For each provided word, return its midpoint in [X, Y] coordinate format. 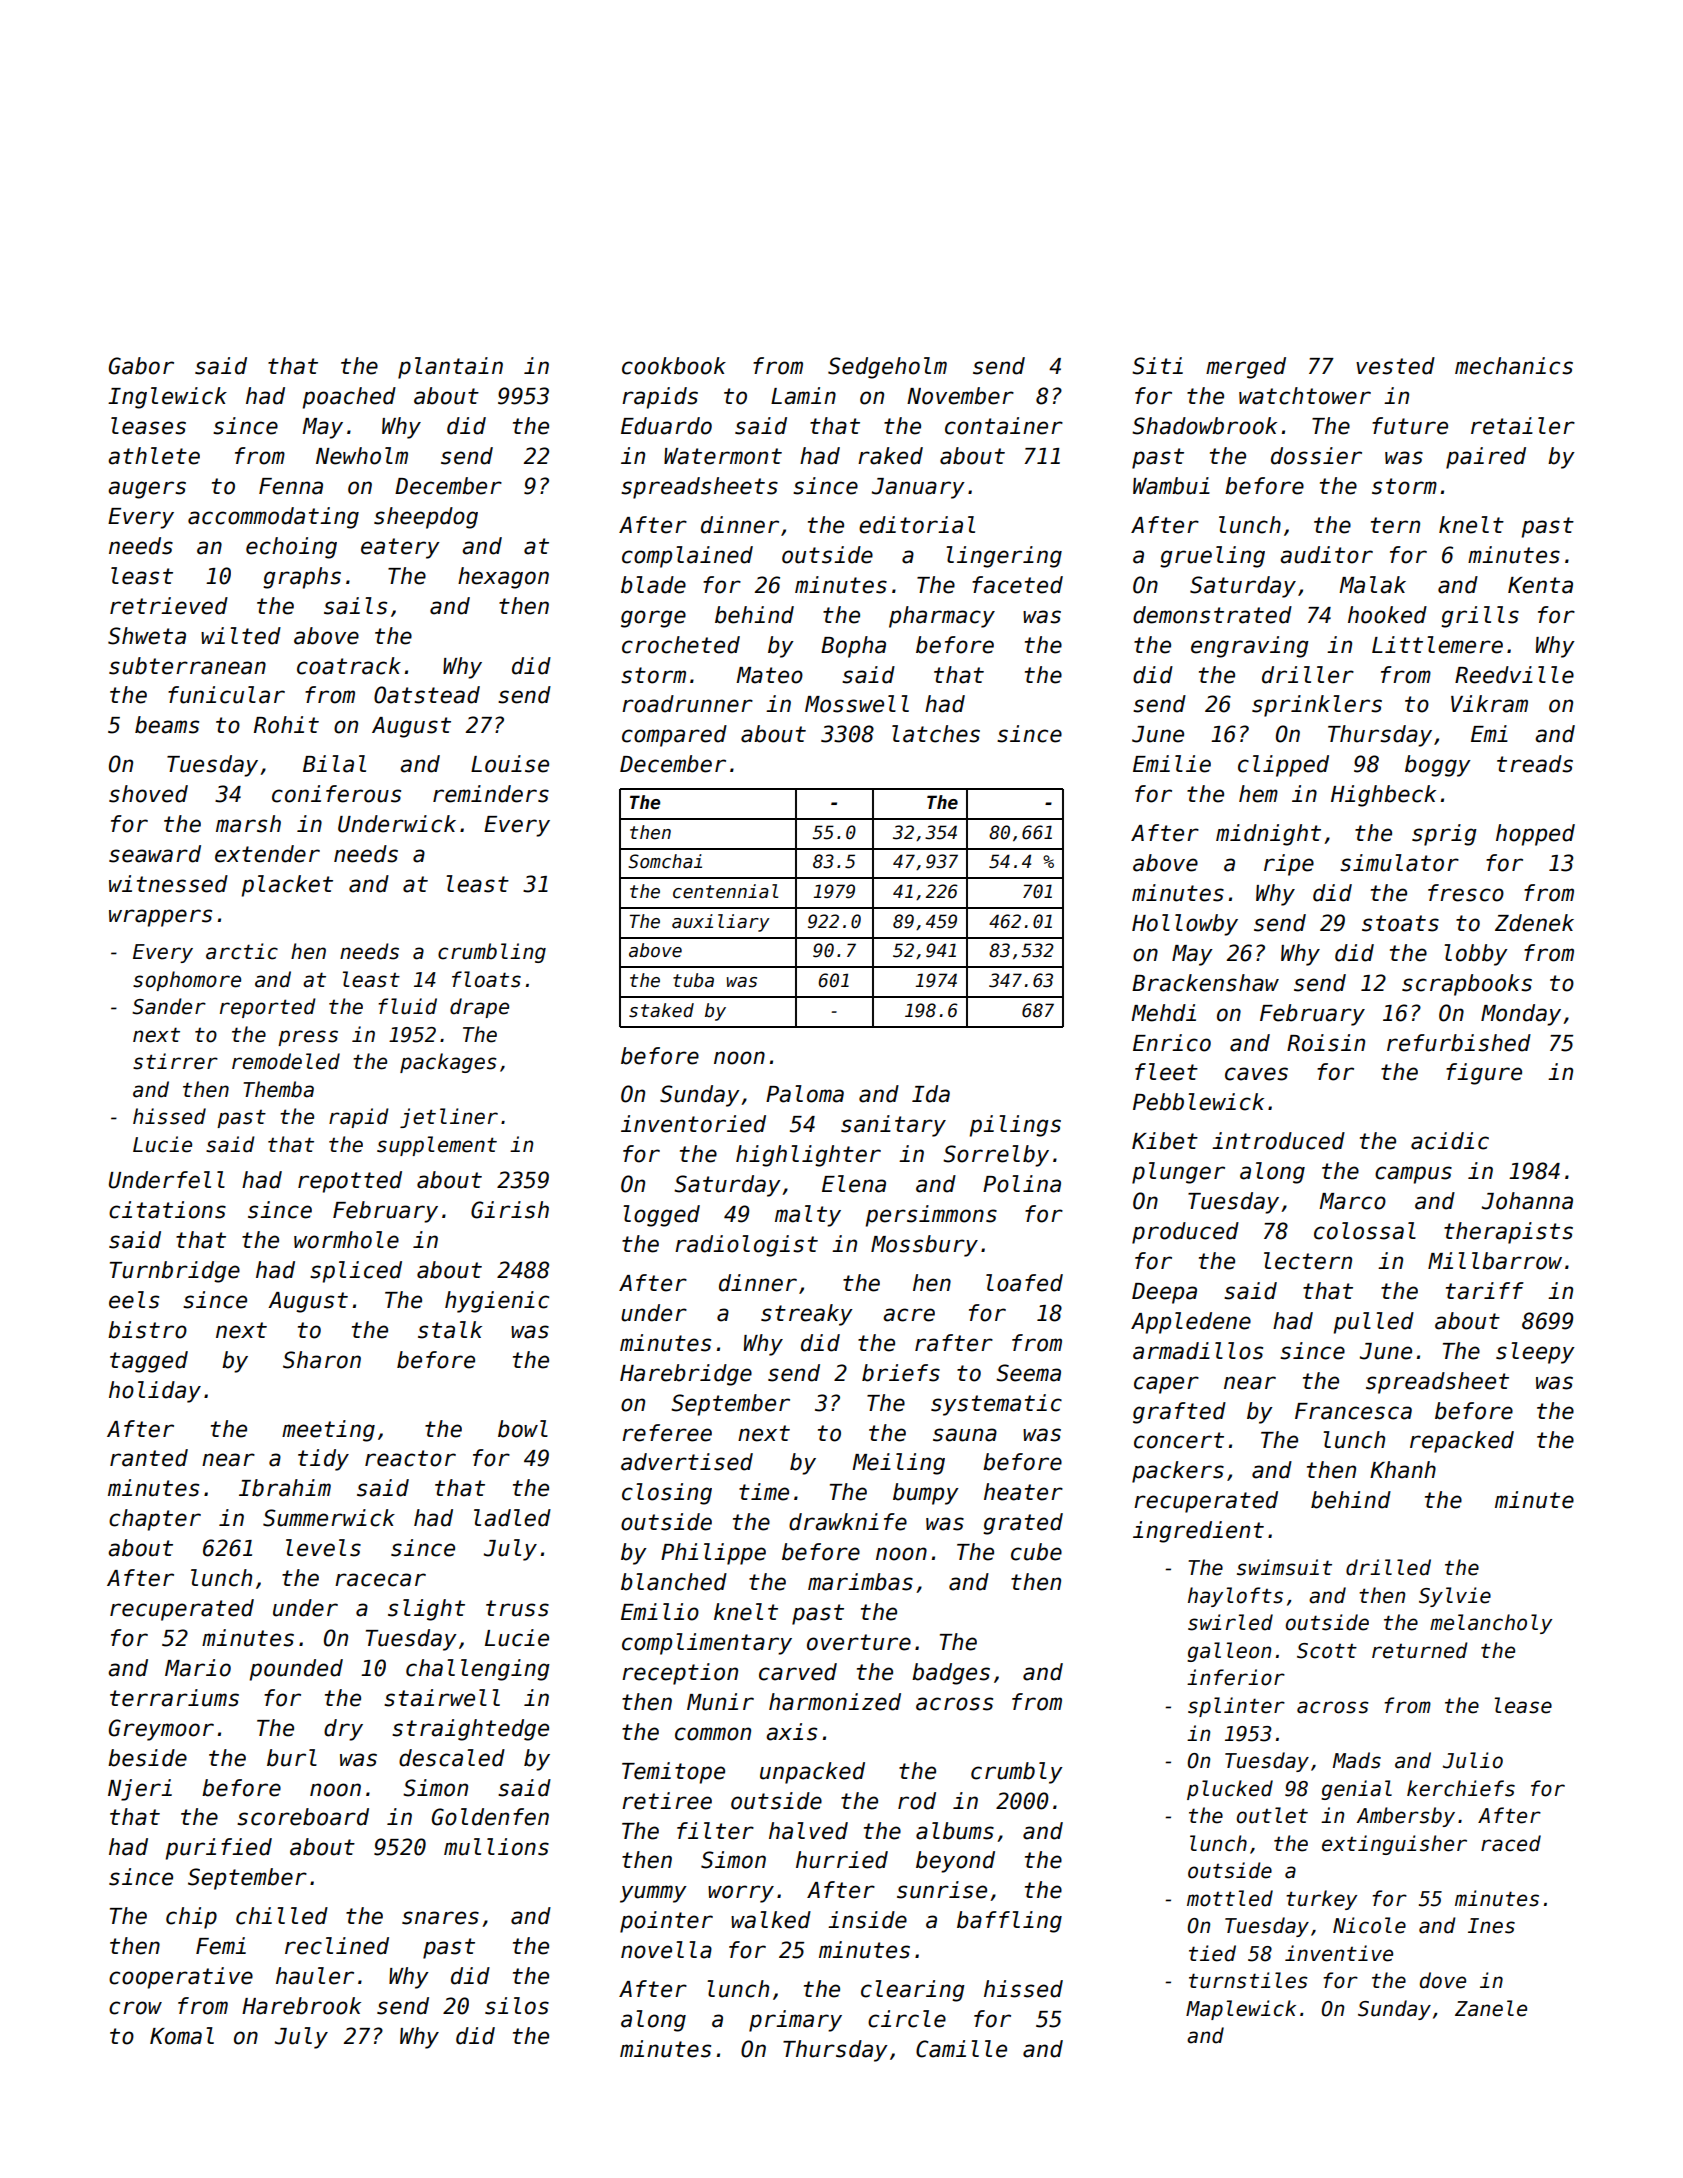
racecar [380, 1580]
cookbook [674, 366]
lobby [1476, 955]
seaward [155, 854]
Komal [182, 2036]
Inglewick [167, 398]
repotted [350, 1182]
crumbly [1017, 1773]
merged [1246, 368]
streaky [807, 1315]
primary [795, 2021]
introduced [1278, 1141]
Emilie [1172, 764]
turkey [1321, 1900]
